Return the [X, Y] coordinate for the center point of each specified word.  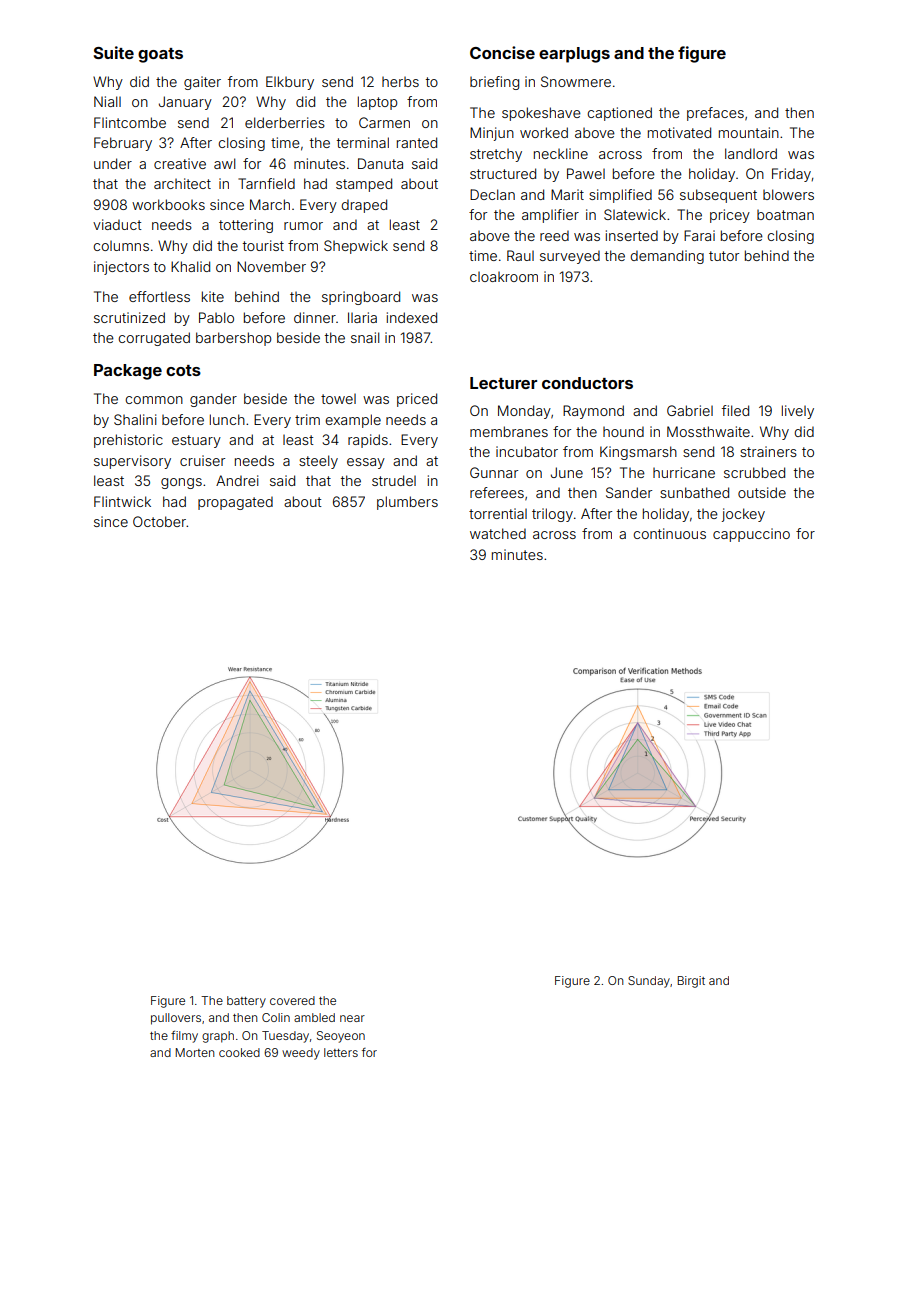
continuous [669, 533]
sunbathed [694, 492]
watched [498, 533]
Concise [502, 52]
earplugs [574, 55]
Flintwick [122, 501]
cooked [239, 1052]
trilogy [552, 515]
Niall [107, 101]
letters [341, 1052]
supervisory [132, 462]
